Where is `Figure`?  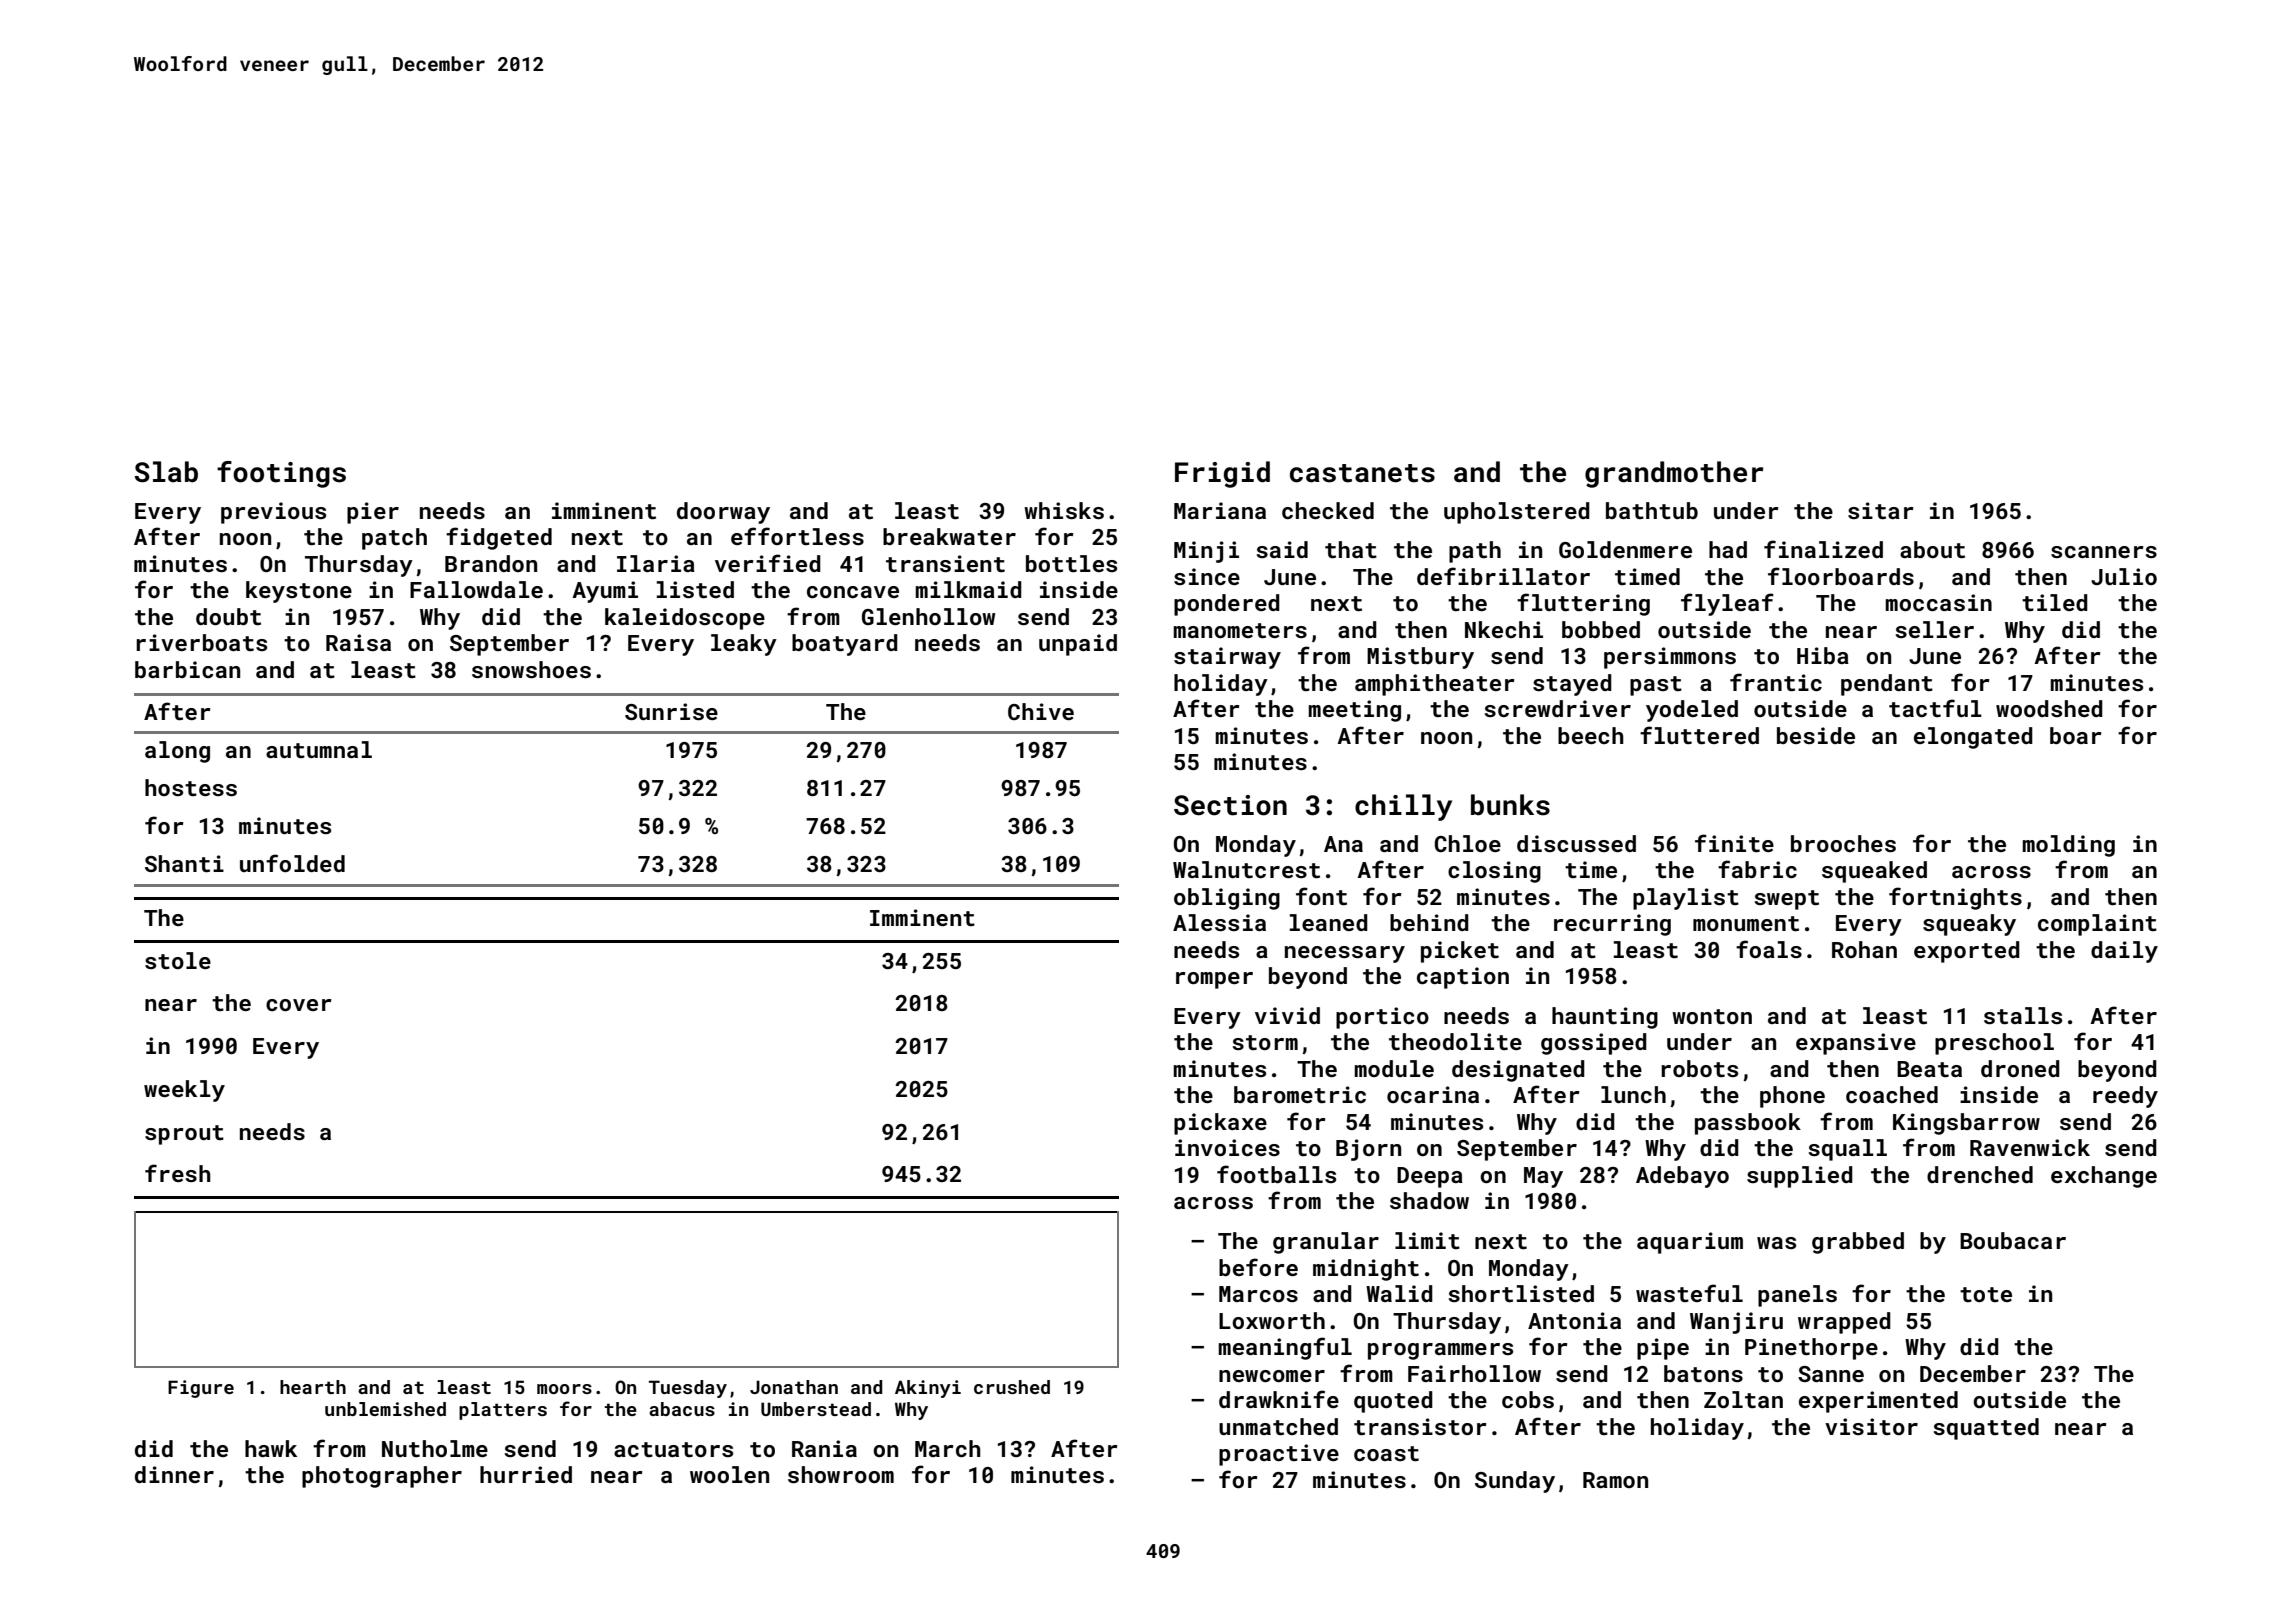
Figure is located at coordinates (201, 1389).
